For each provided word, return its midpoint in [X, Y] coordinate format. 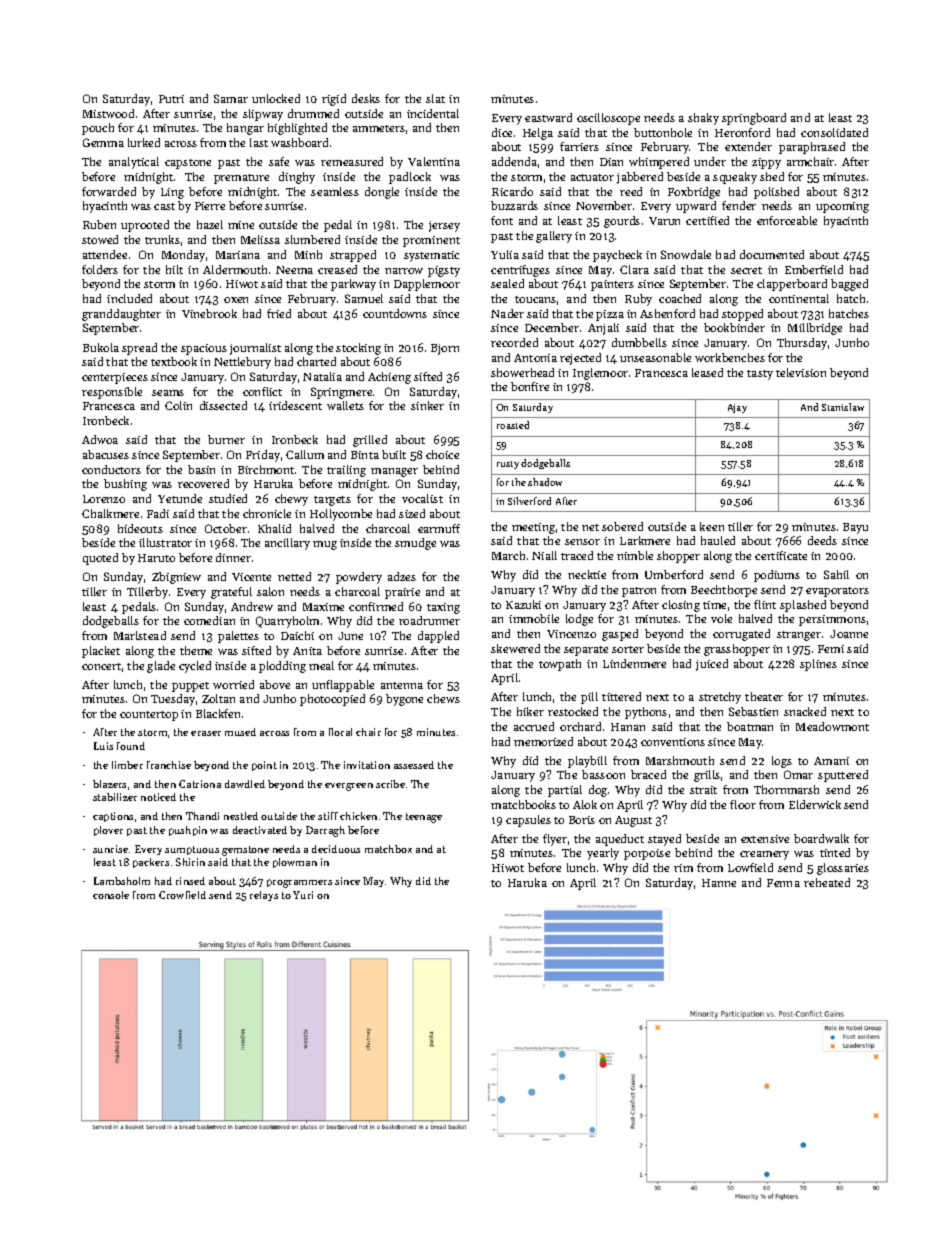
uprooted [145, 226]
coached [680, 298]
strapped [353, 256]
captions [113, 817]
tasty [760, 375]
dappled [438, 637]
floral [340, 732]
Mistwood [108, 113]
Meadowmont [832, 726]
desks [366, 98]
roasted [513, 425]
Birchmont [266, 469]
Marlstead [140, 635]
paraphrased [812, 148]
